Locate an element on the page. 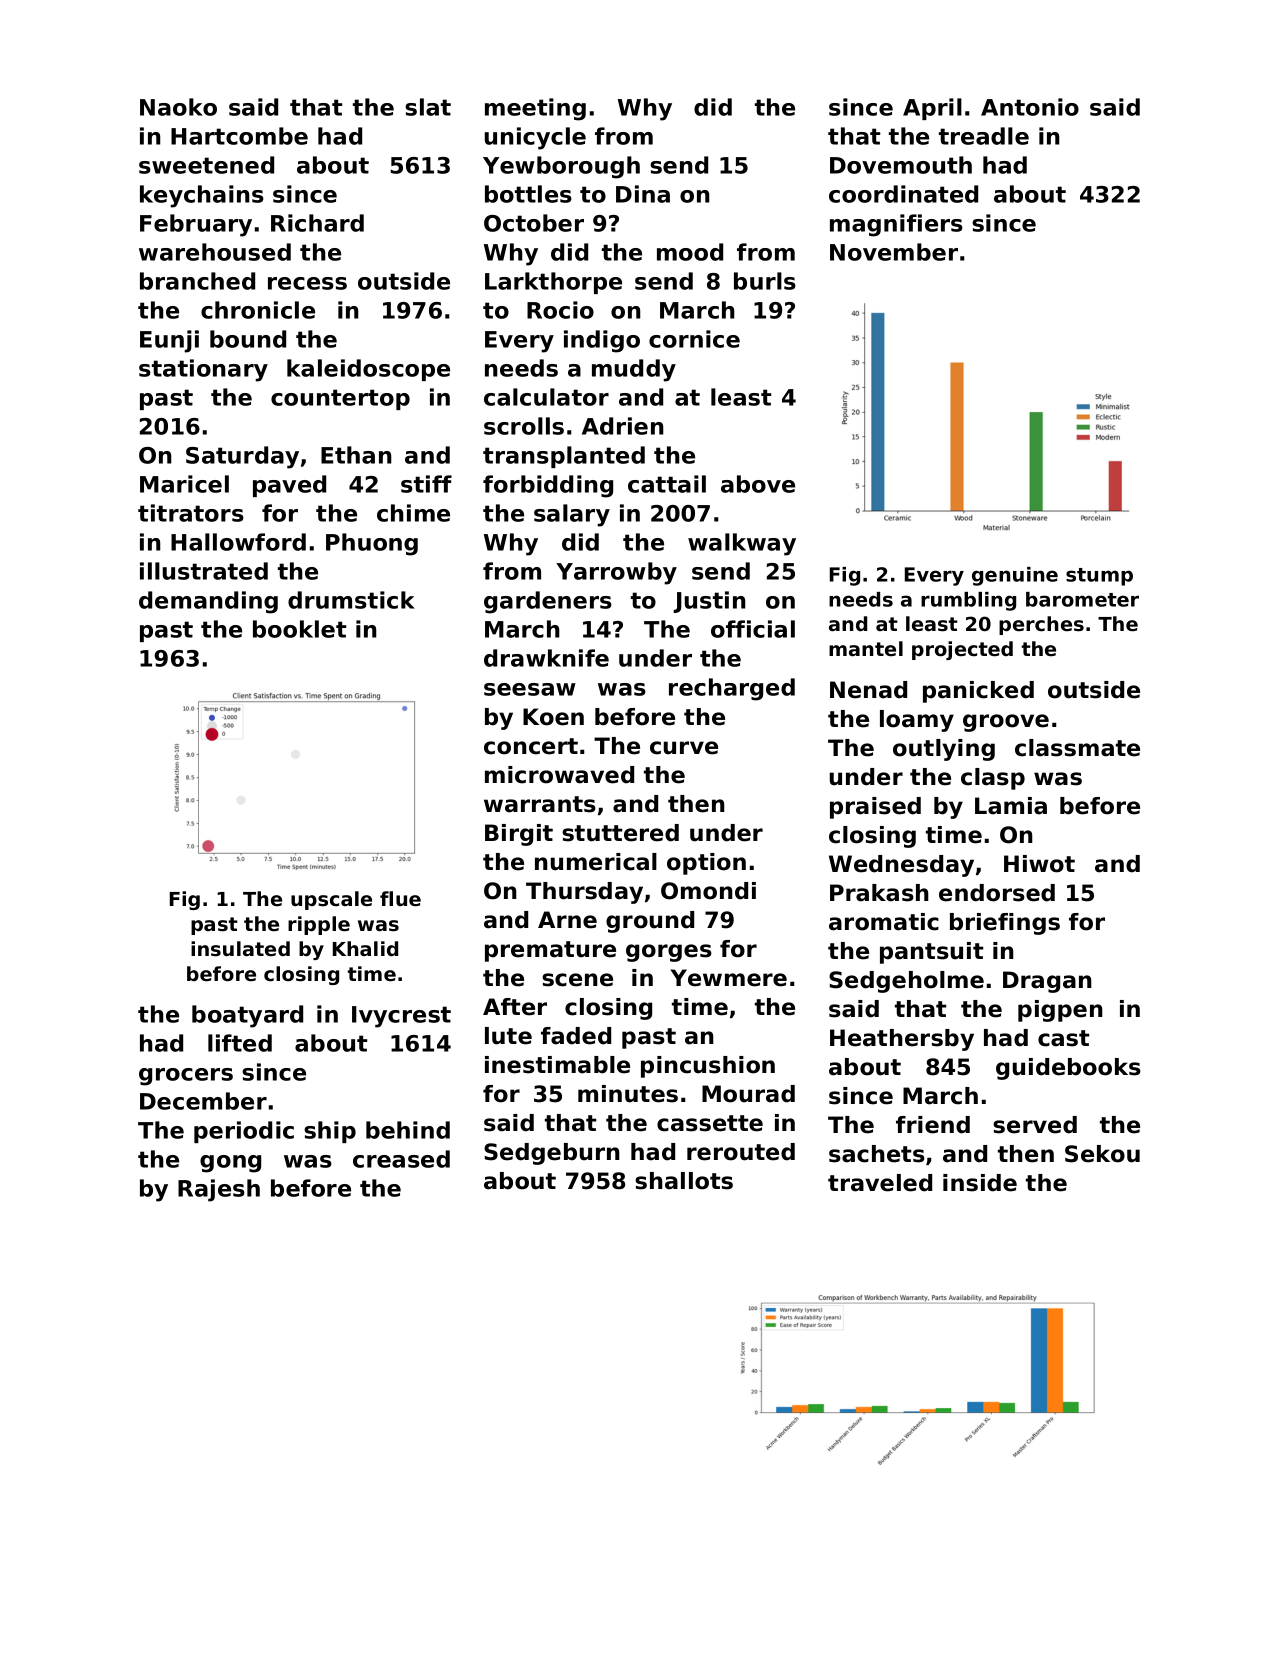 The width and height of the page is (1280, 1657). keychains is located at coordinates (202, 196).
